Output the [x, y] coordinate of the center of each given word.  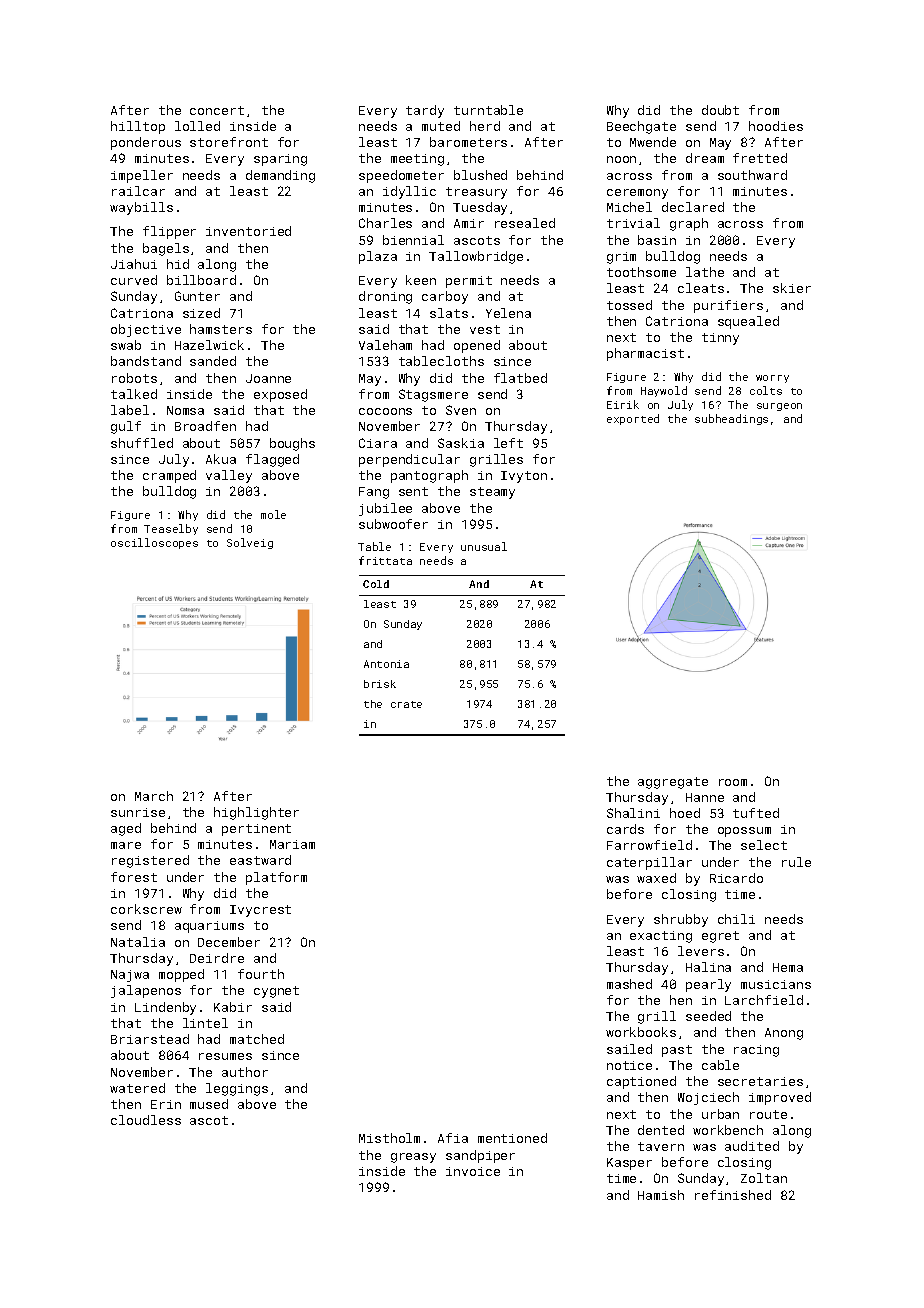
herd [485, 126]
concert [217, 110]
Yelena [508, 313]
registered [150, 861]
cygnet [276, 992]
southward [752, 175]
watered [137, 1088]
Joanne [268, 378]
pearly [708, 985]
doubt [720, 110]
